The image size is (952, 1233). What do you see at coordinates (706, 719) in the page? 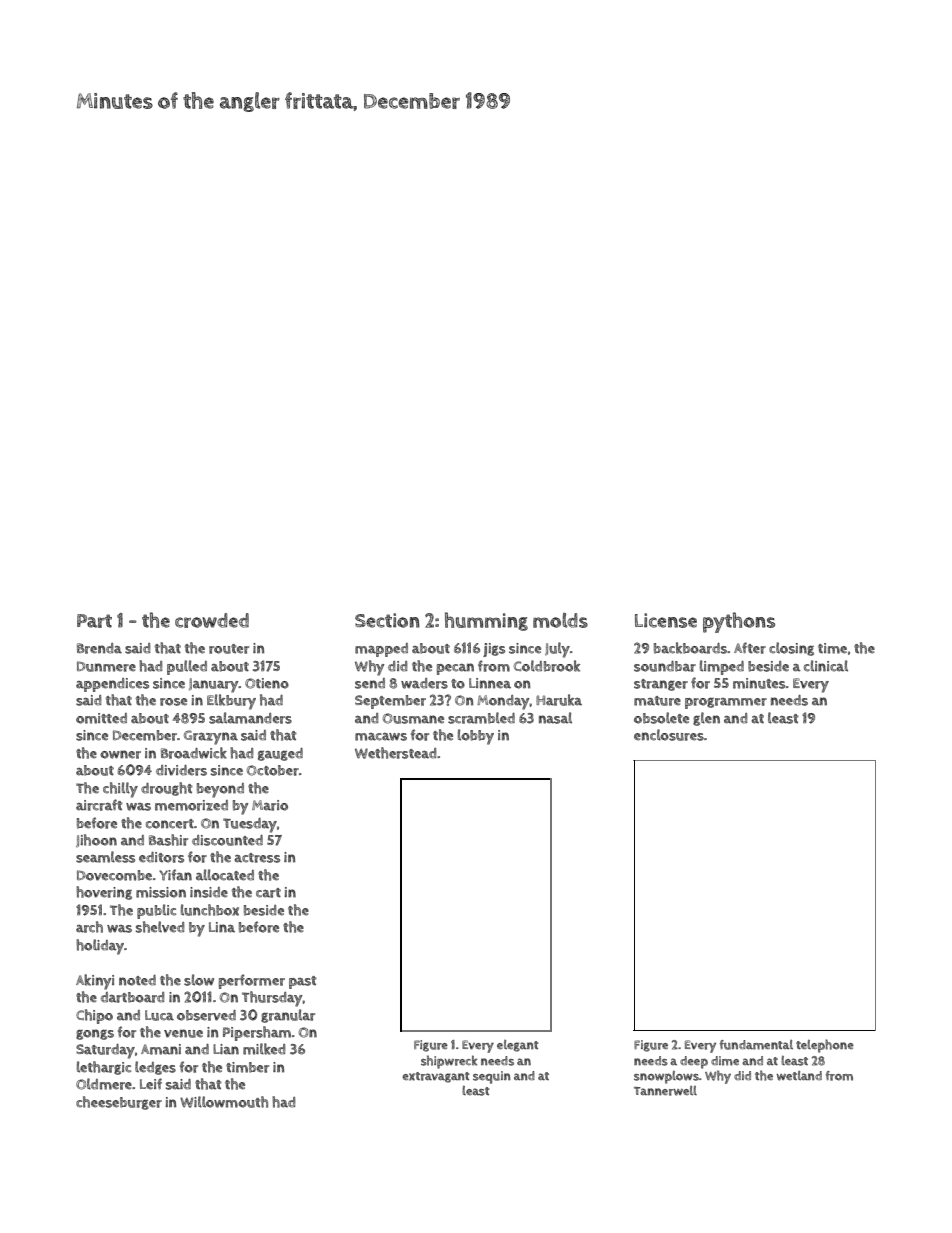
I see `glen` at bounding box center [706, 719].
